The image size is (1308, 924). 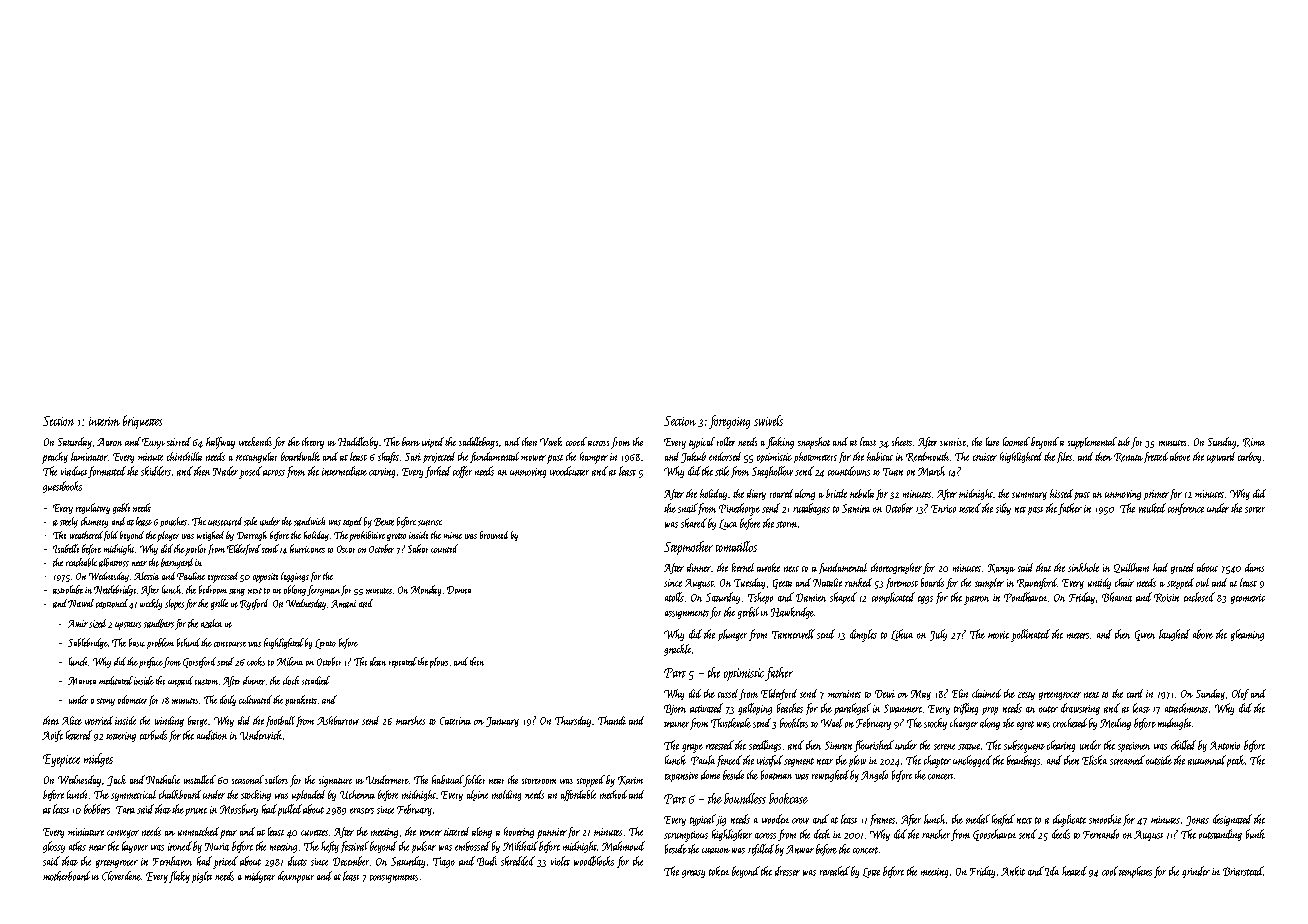 I want to click on greasy, so click(x=693, y=874).
